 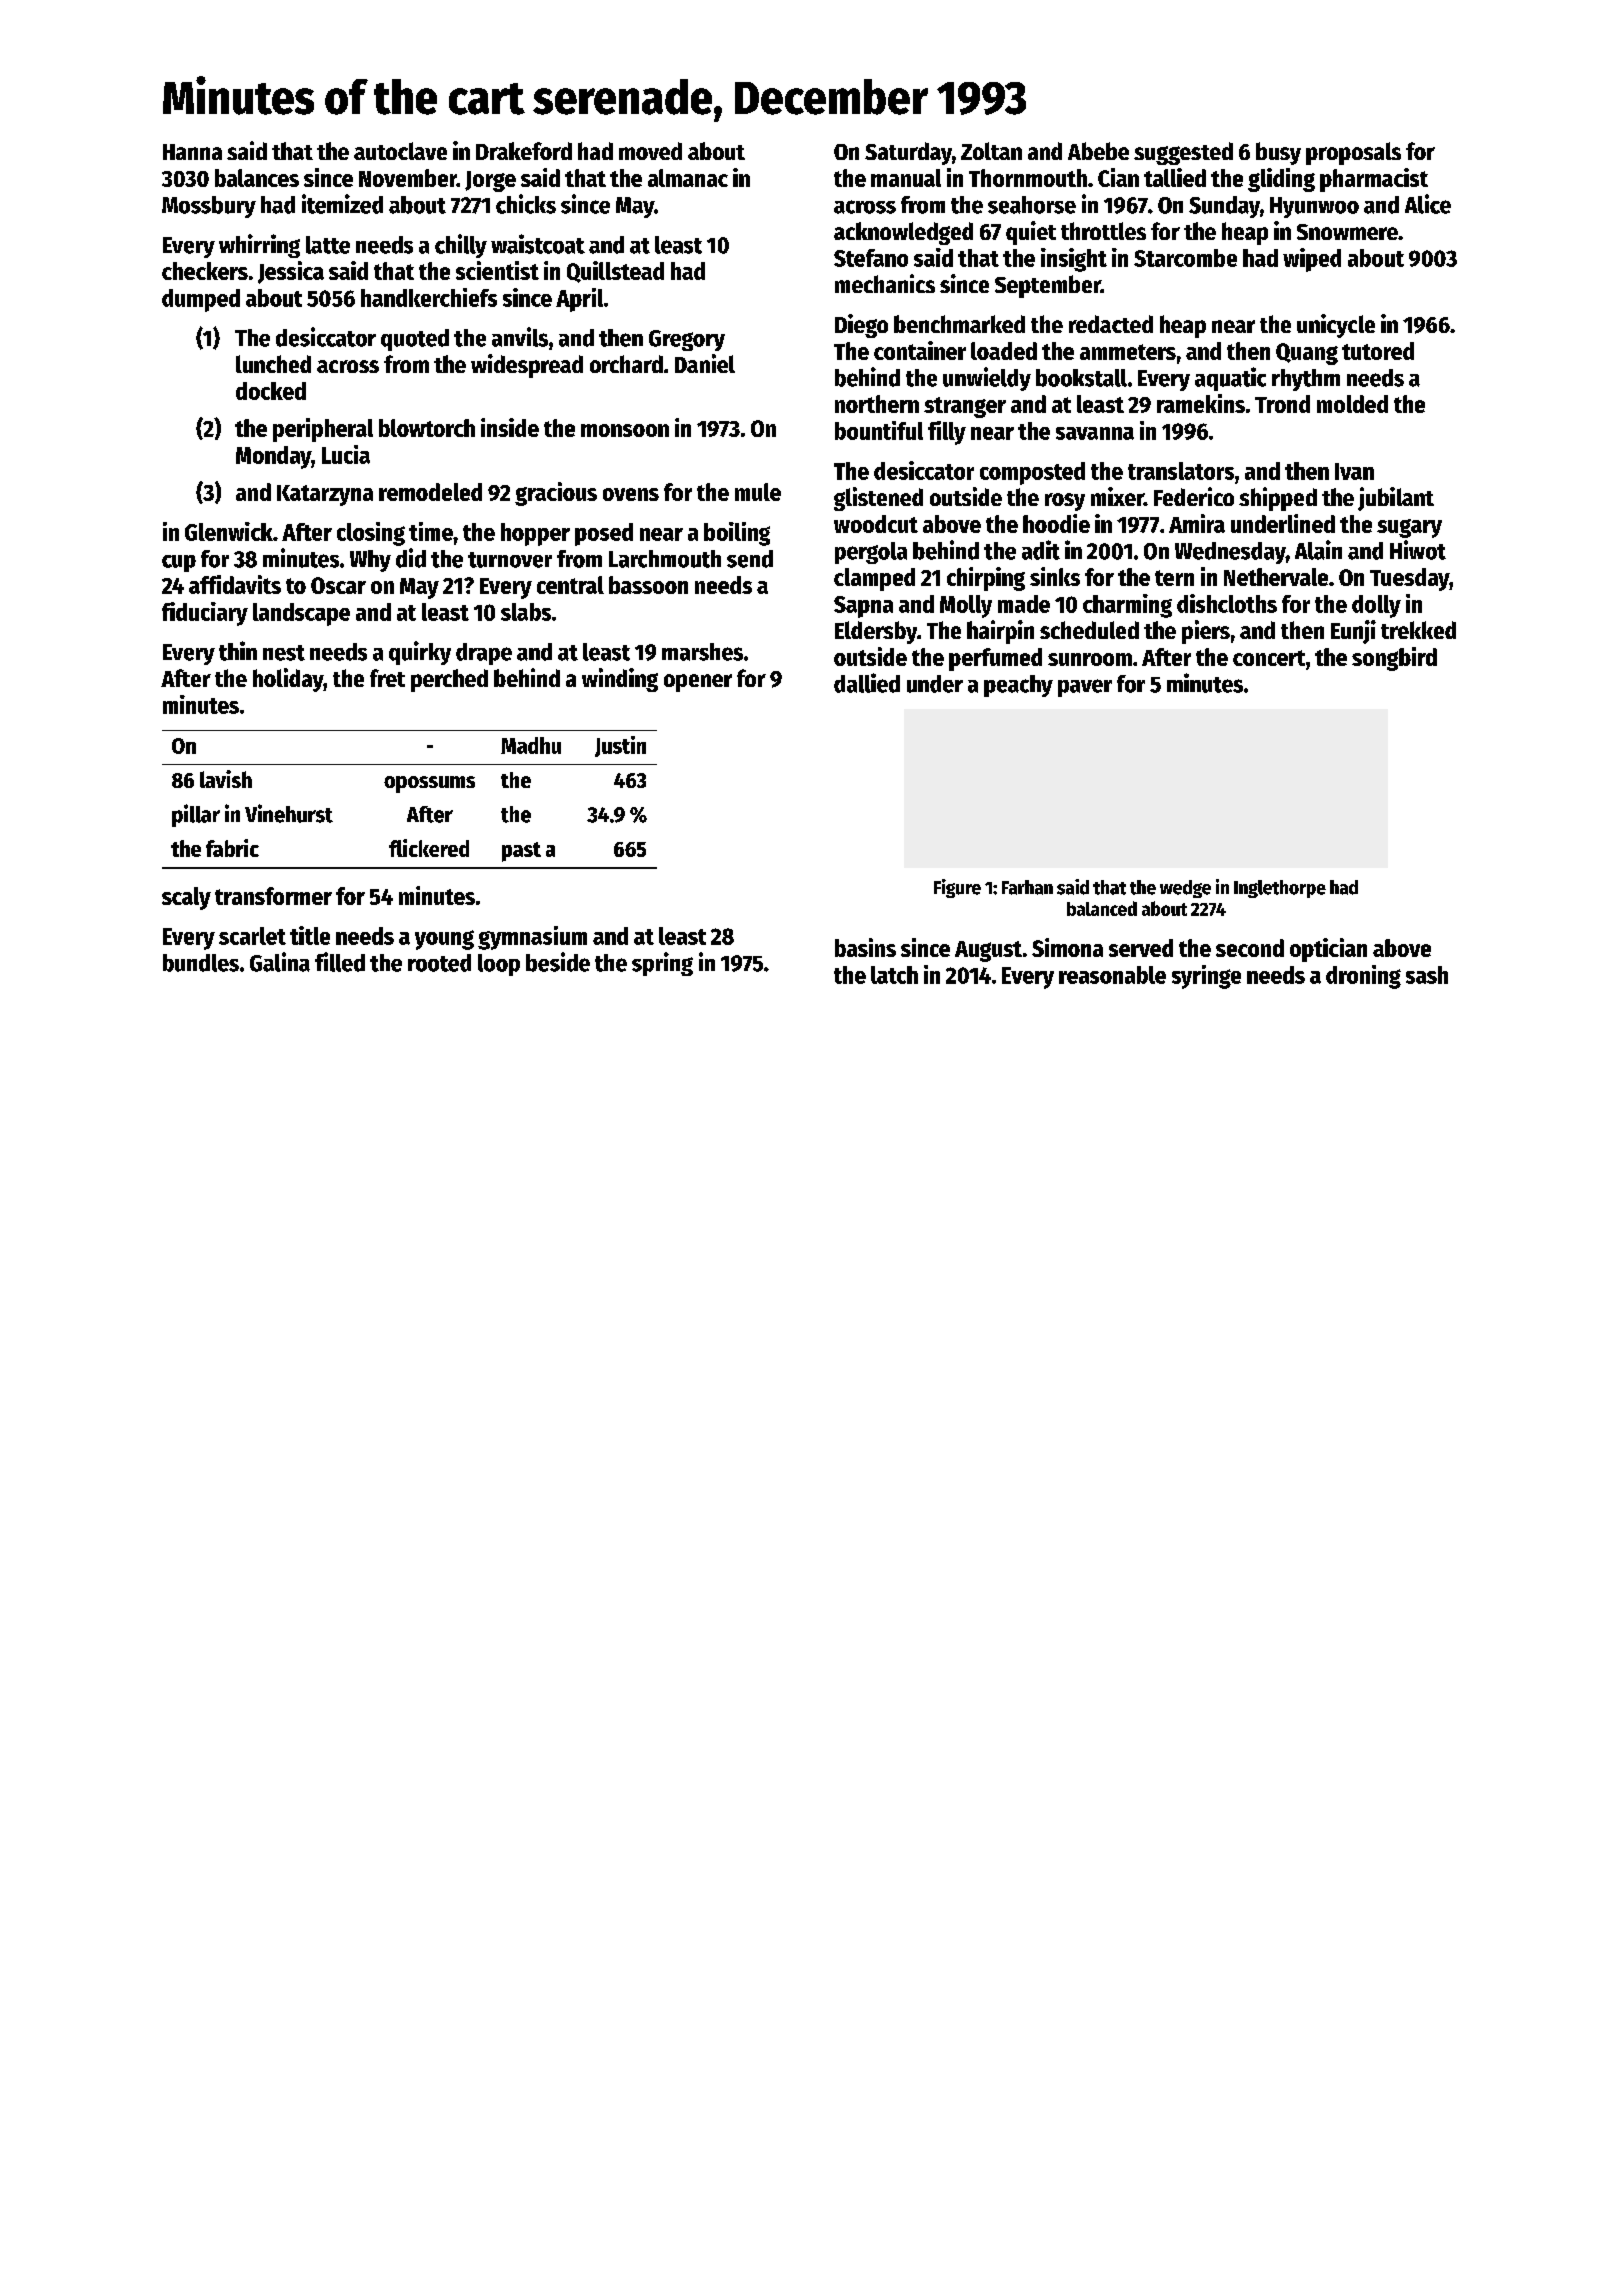 What do you see at coordinates (604, 534) in the screenshot?
I see `posed` at bounding box center [604, 534].
